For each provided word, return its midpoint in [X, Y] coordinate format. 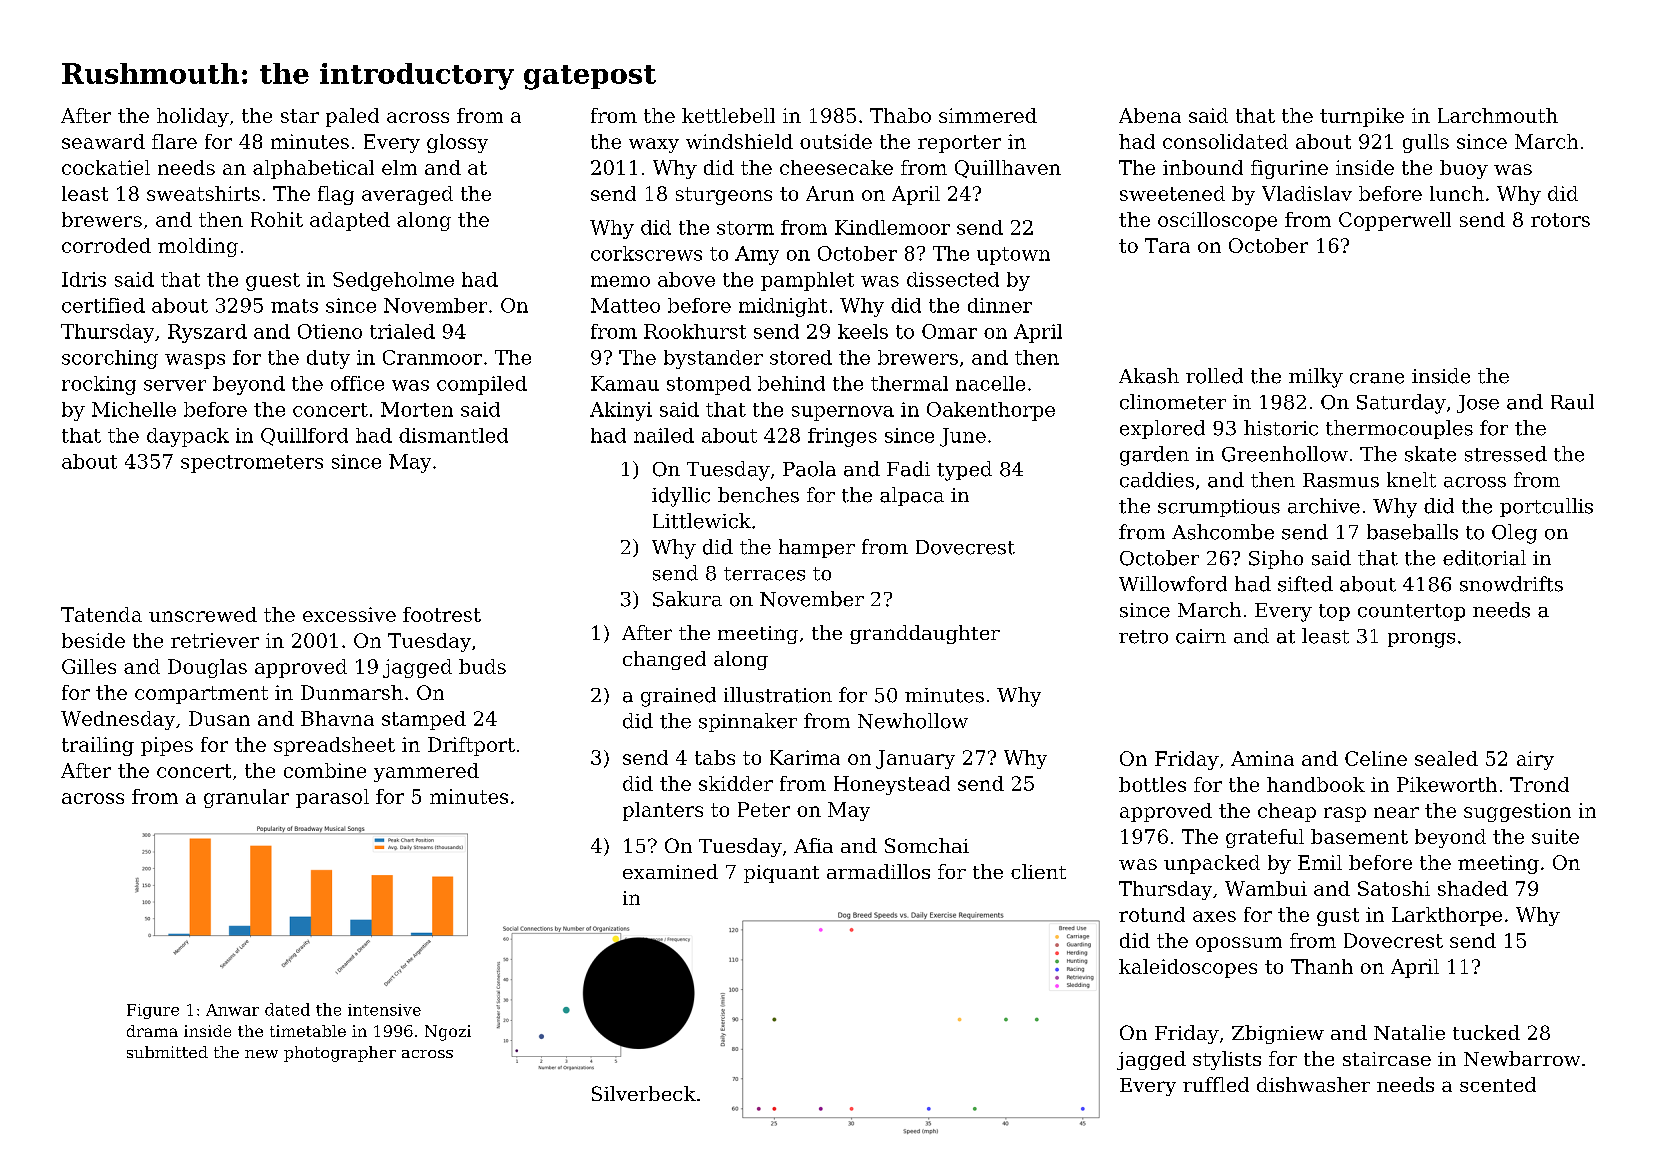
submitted [167, 1052]
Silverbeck [644, 1093]
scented [1498, 1084]
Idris [84, 279]
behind [791, 383]
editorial [1484, 558]
